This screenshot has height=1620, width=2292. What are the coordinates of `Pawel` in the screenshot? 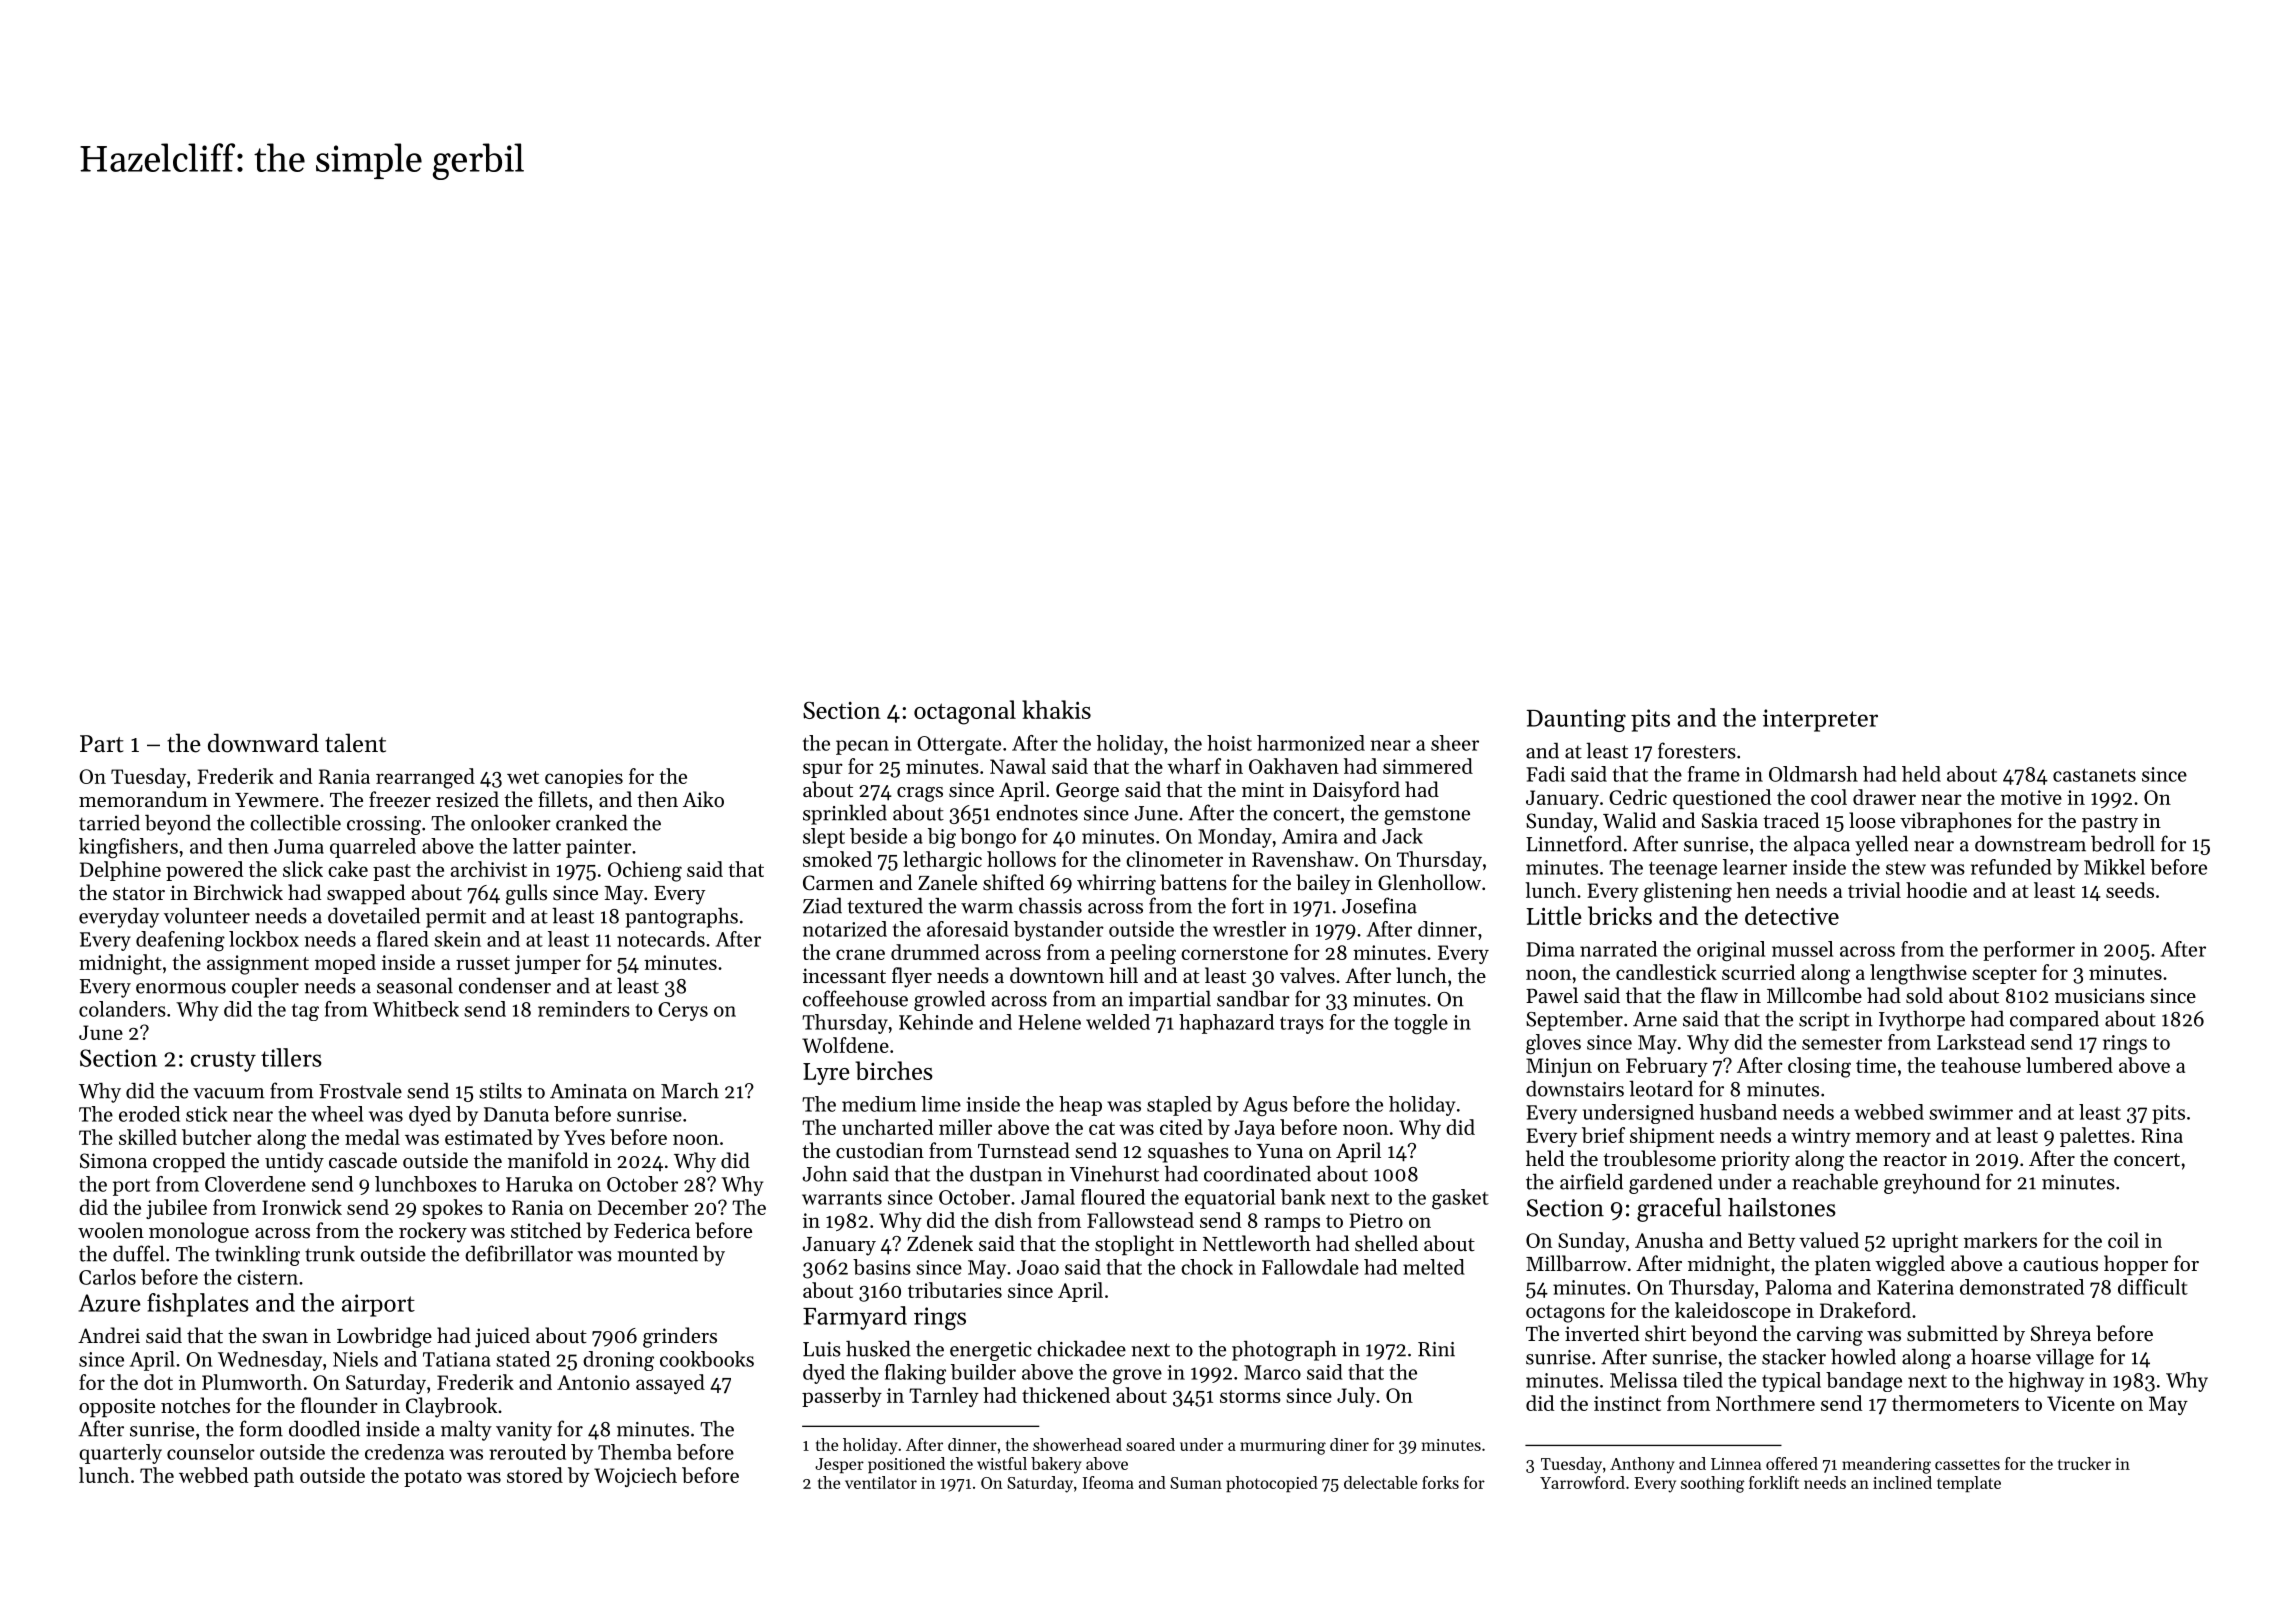 It's located at (1552, 995).
